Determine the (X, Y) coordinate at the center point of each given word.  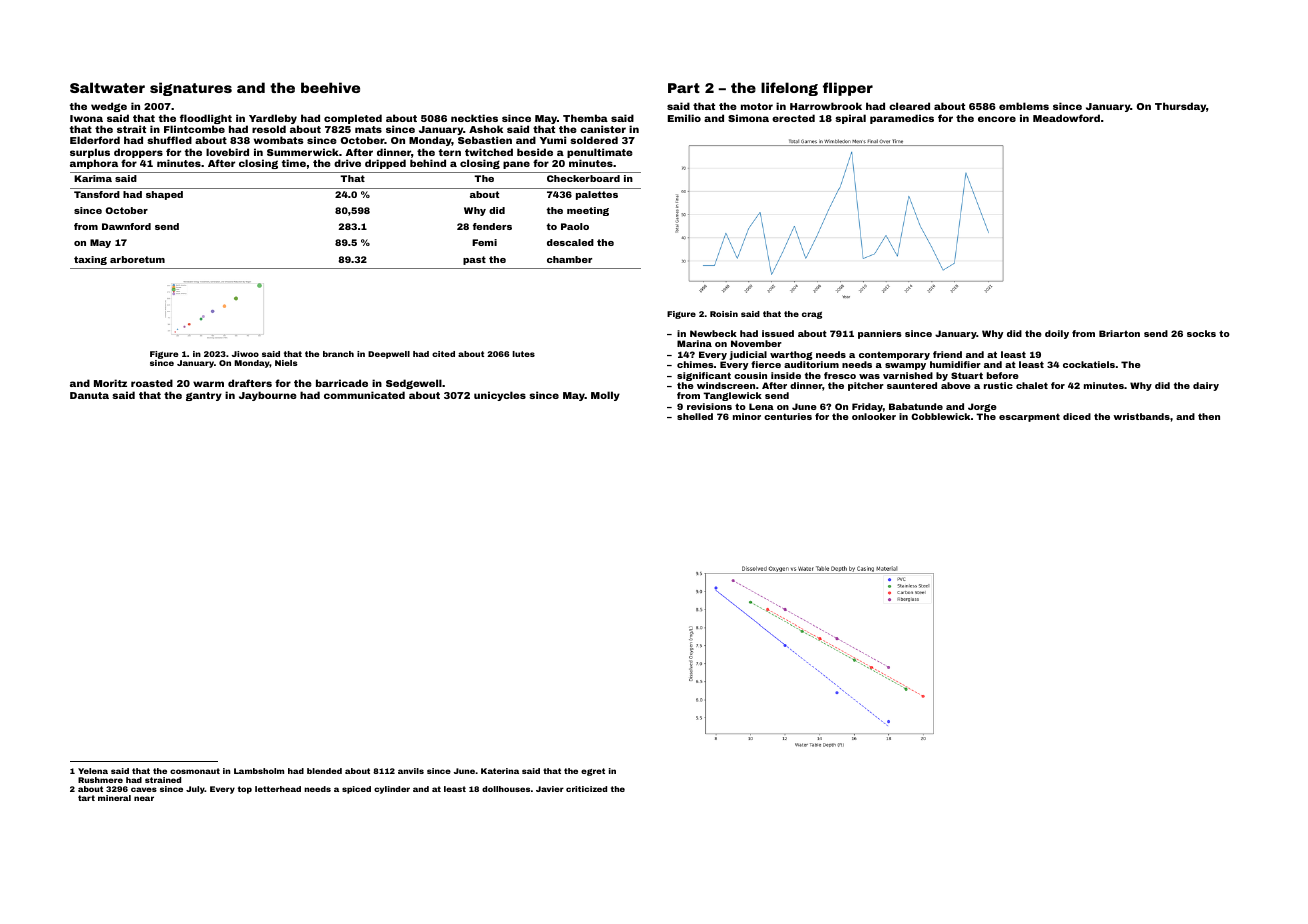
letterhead (278, 789)
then (1209, 416)
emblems (1024, 106)
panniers (880, 334)
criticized (586, 789)
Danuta (89, 395)
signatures (191, 89)
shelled (695, 416)
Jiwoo (245, 354)
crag (812, 315)
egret (593, 772)
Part (684, 88)
